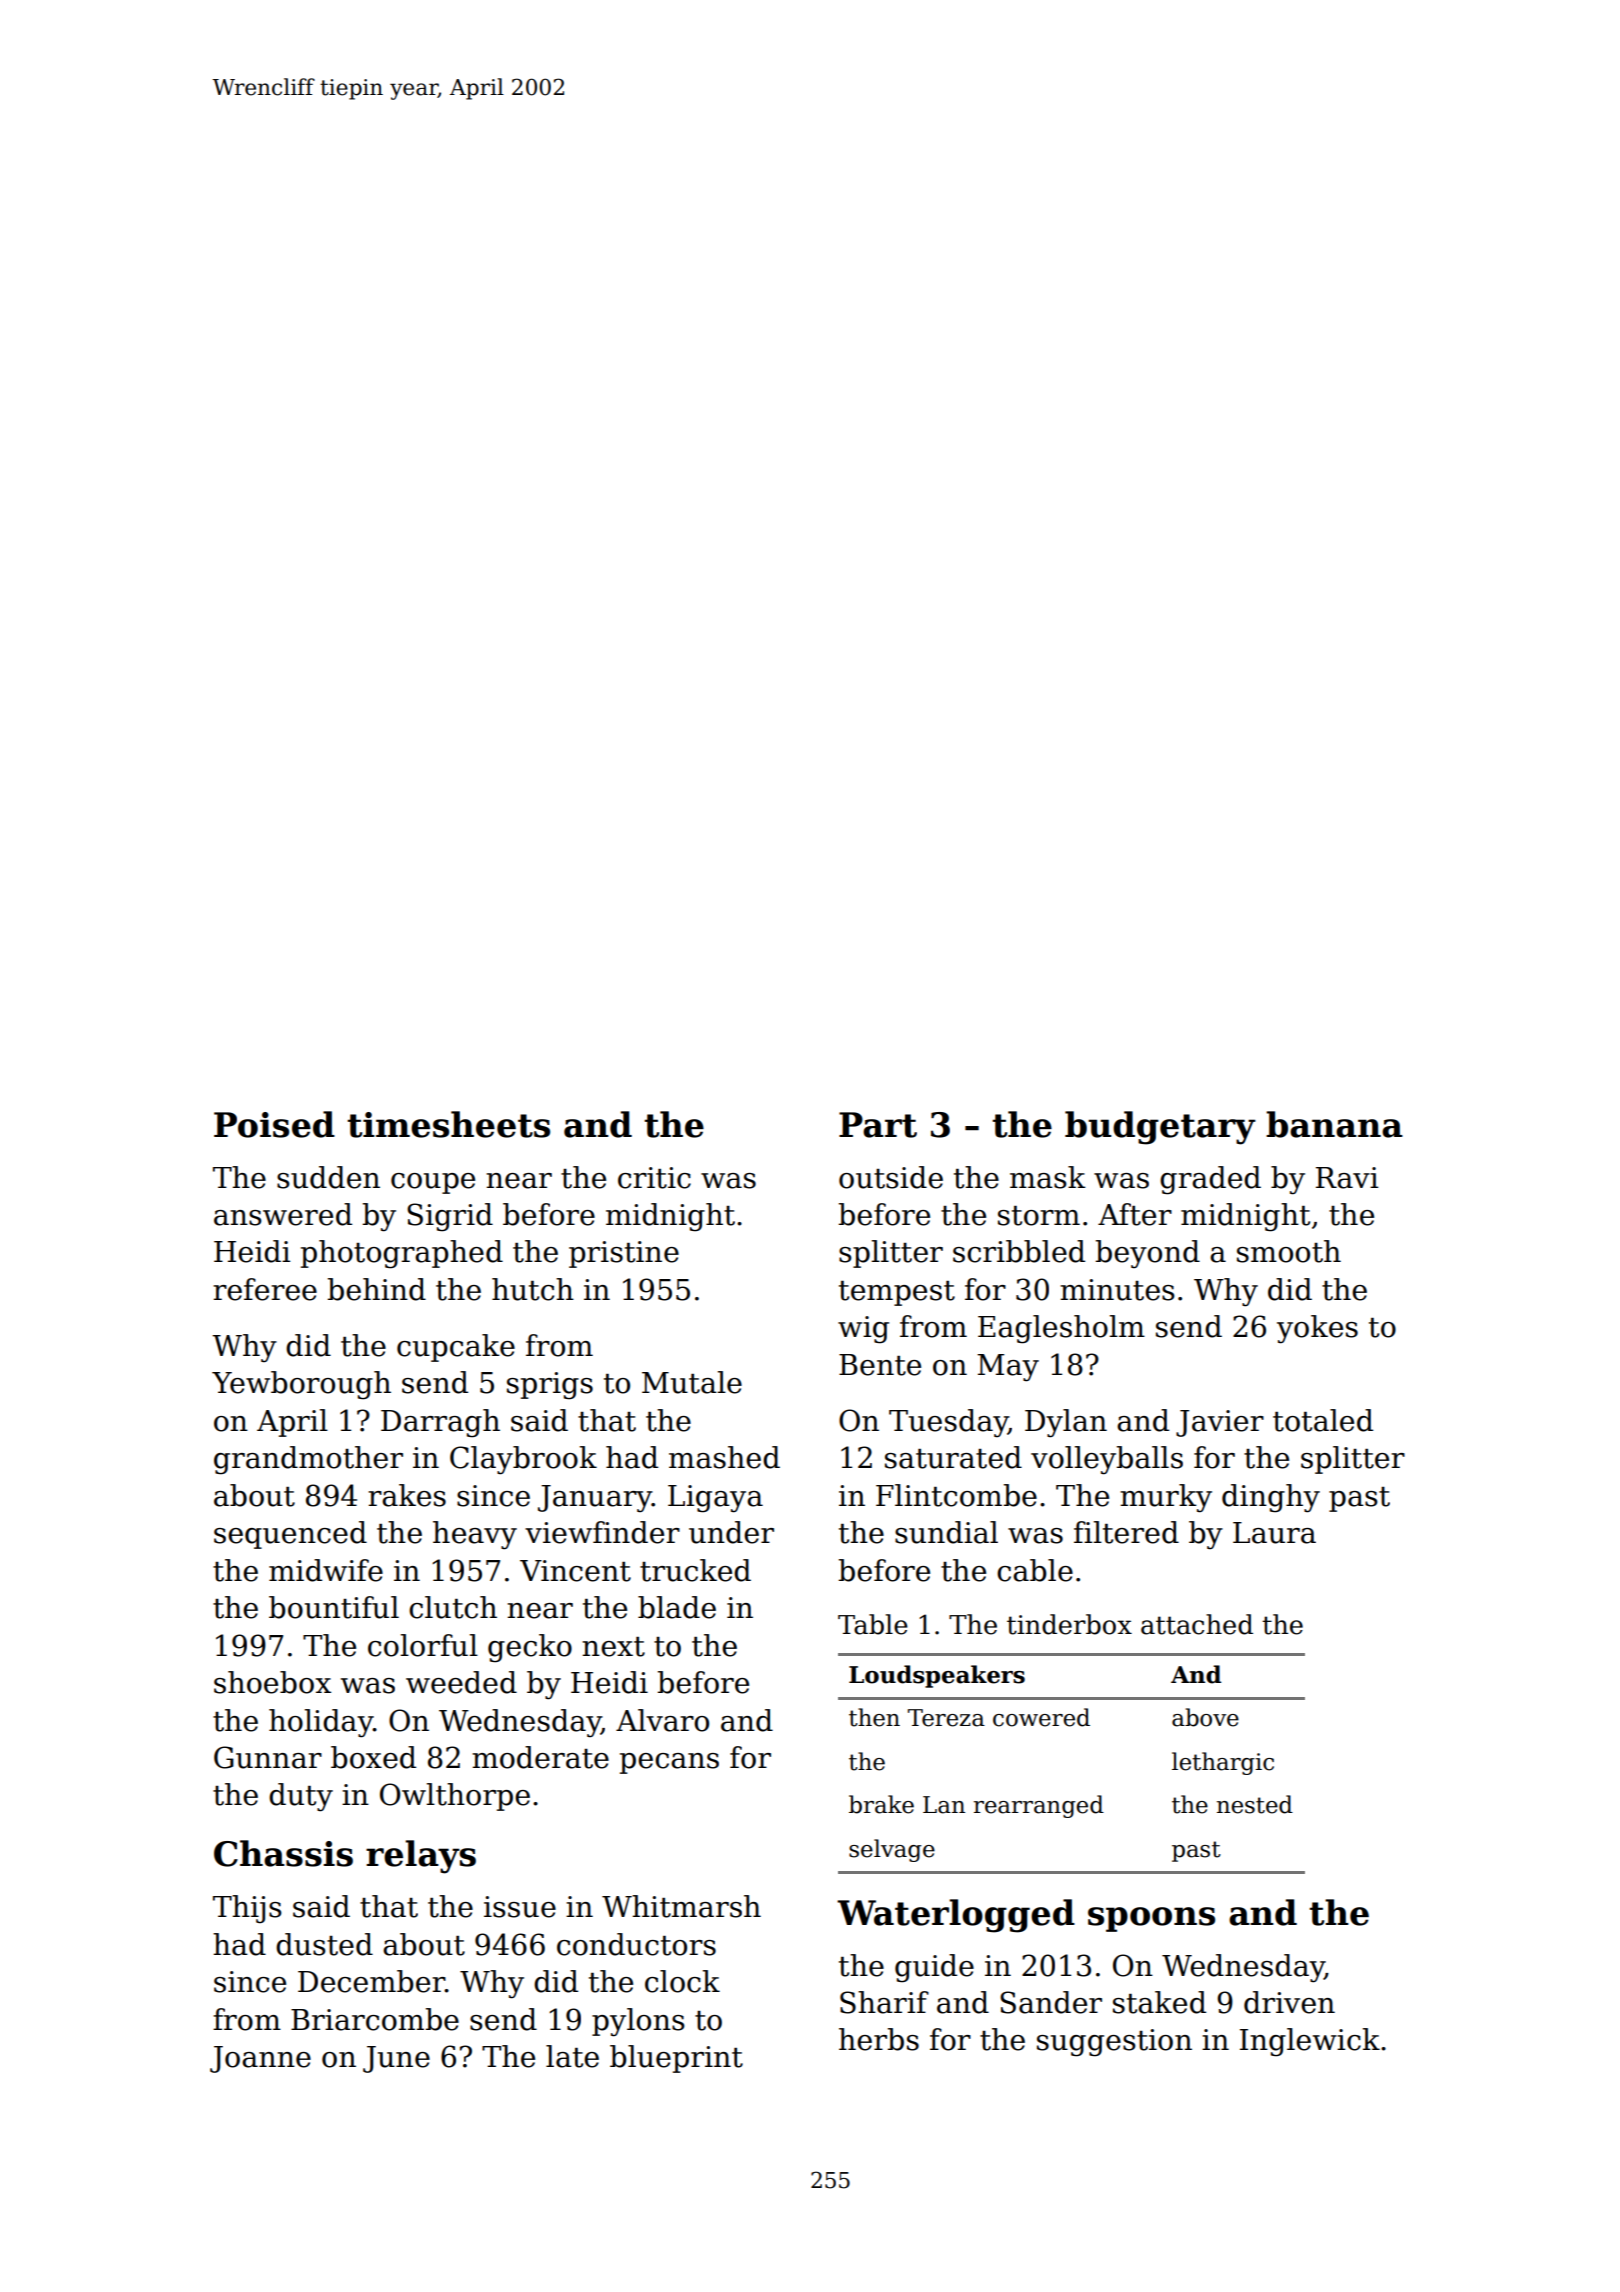 The width and height of the page is (1620, 2292). Describe the element at coordinates (1197, 1624) in the page. I see `attached` at that location.
